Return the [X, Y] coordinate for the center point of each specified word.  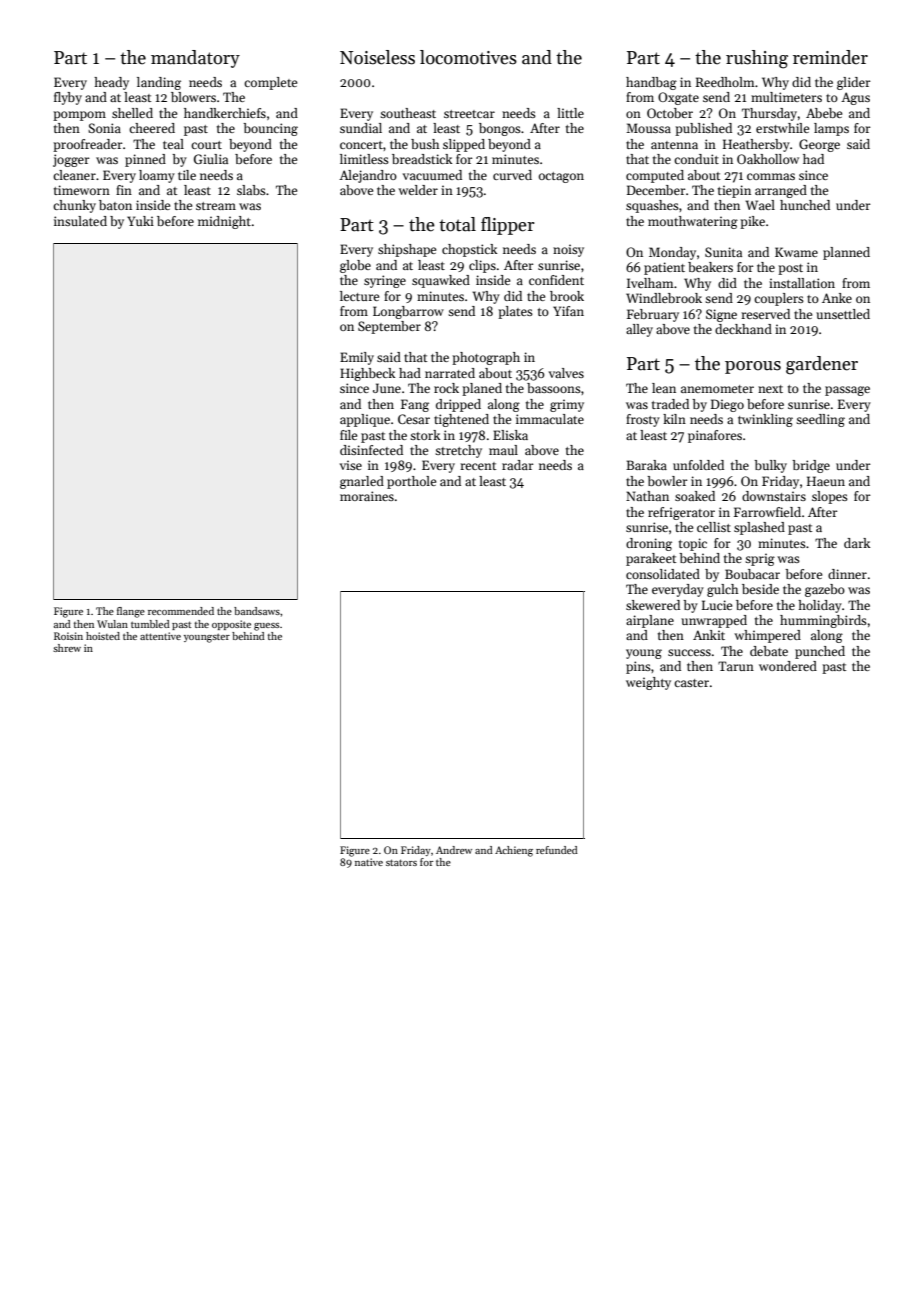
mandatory [195, 59]
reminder [830, 57]
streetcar [469, 114]
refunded [557, 850]
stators [401, 862]
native [369, 862]
